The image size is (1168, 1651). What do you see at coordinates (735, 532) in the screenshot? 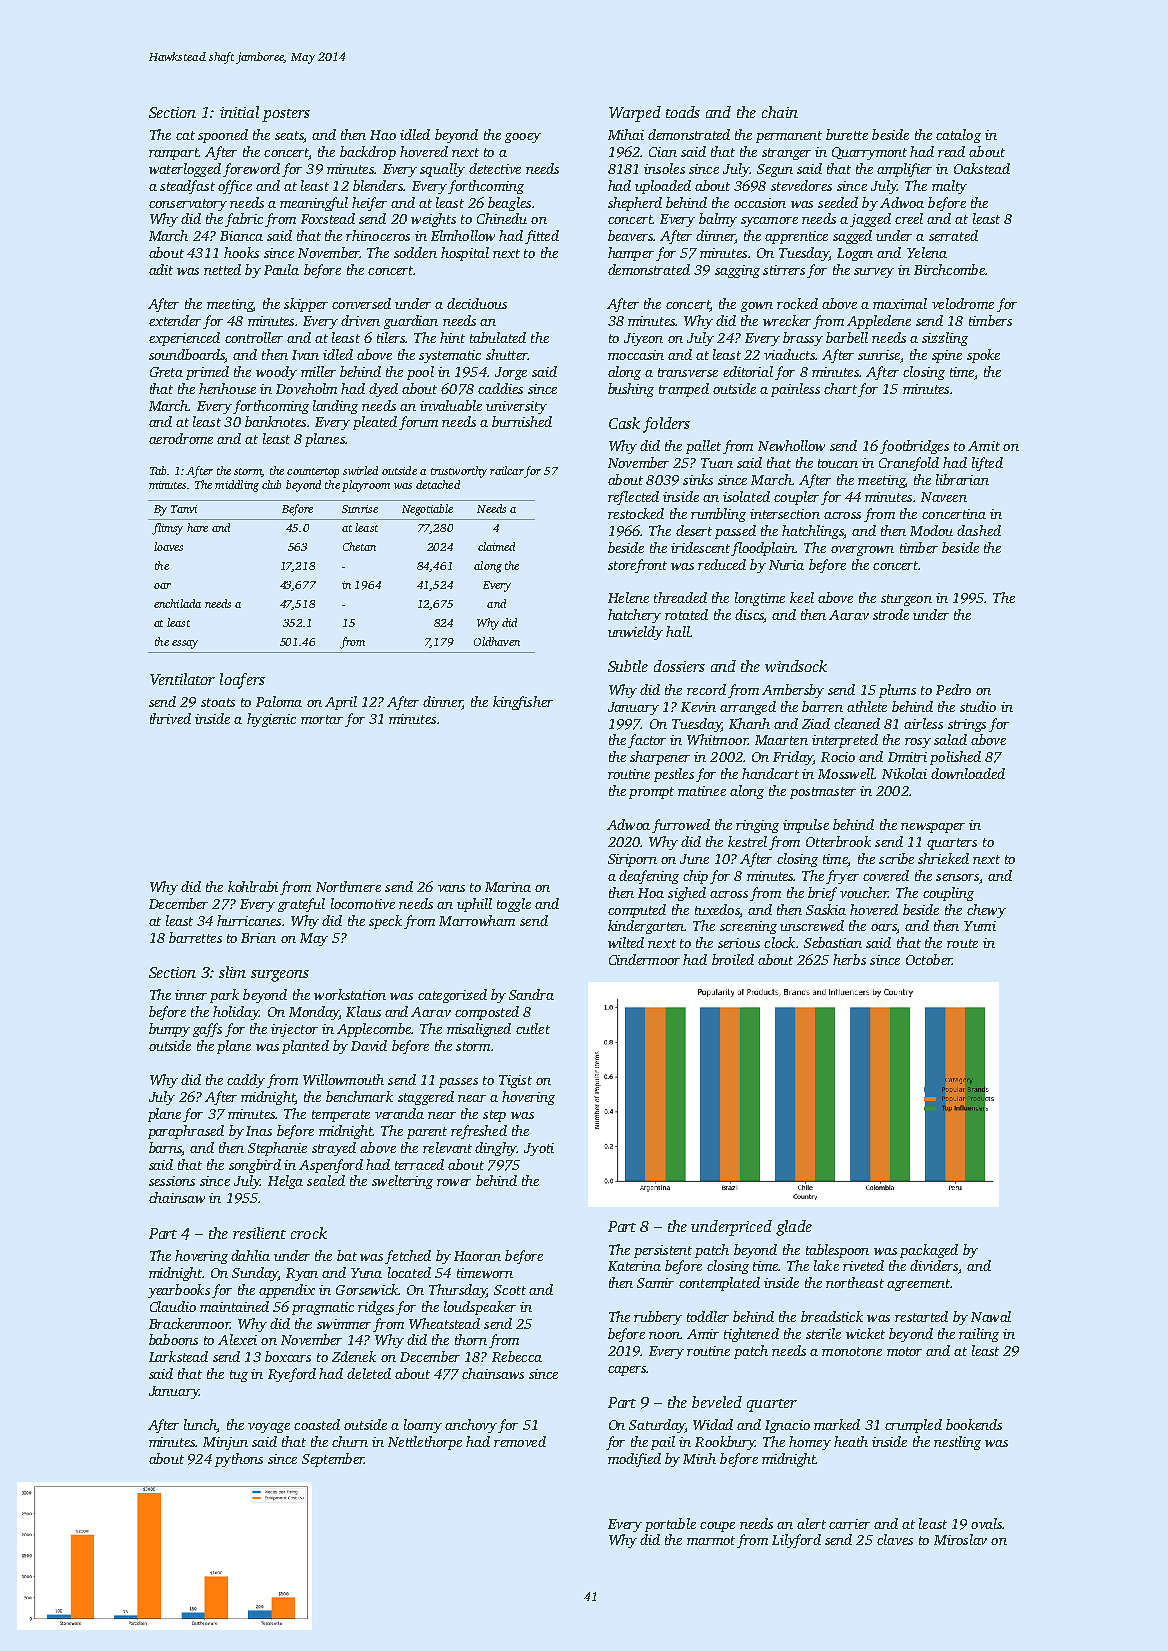
I see `passed` at bounding box center [735, 532].
